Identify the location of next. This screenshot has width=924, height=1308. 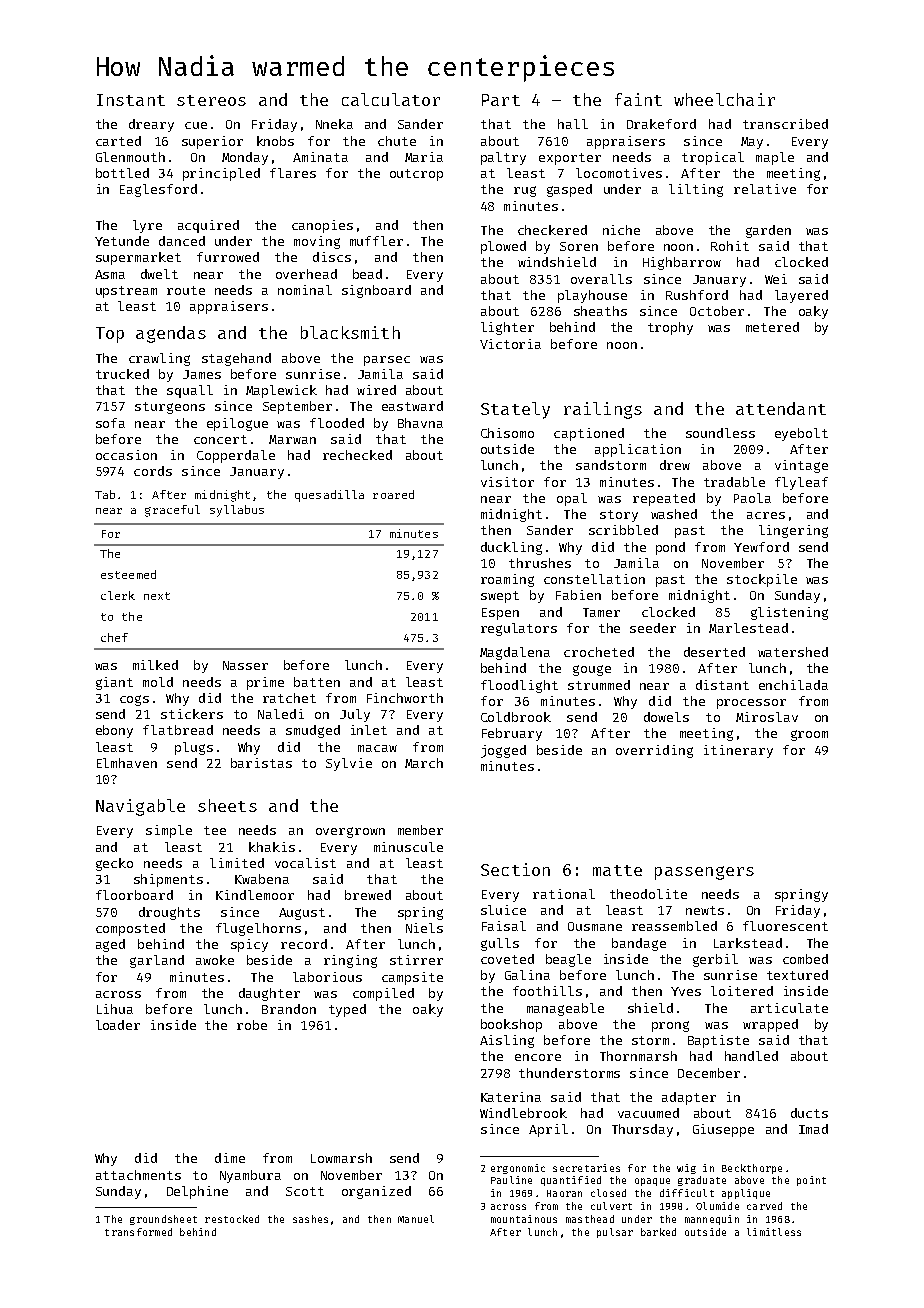
(157, 596).
